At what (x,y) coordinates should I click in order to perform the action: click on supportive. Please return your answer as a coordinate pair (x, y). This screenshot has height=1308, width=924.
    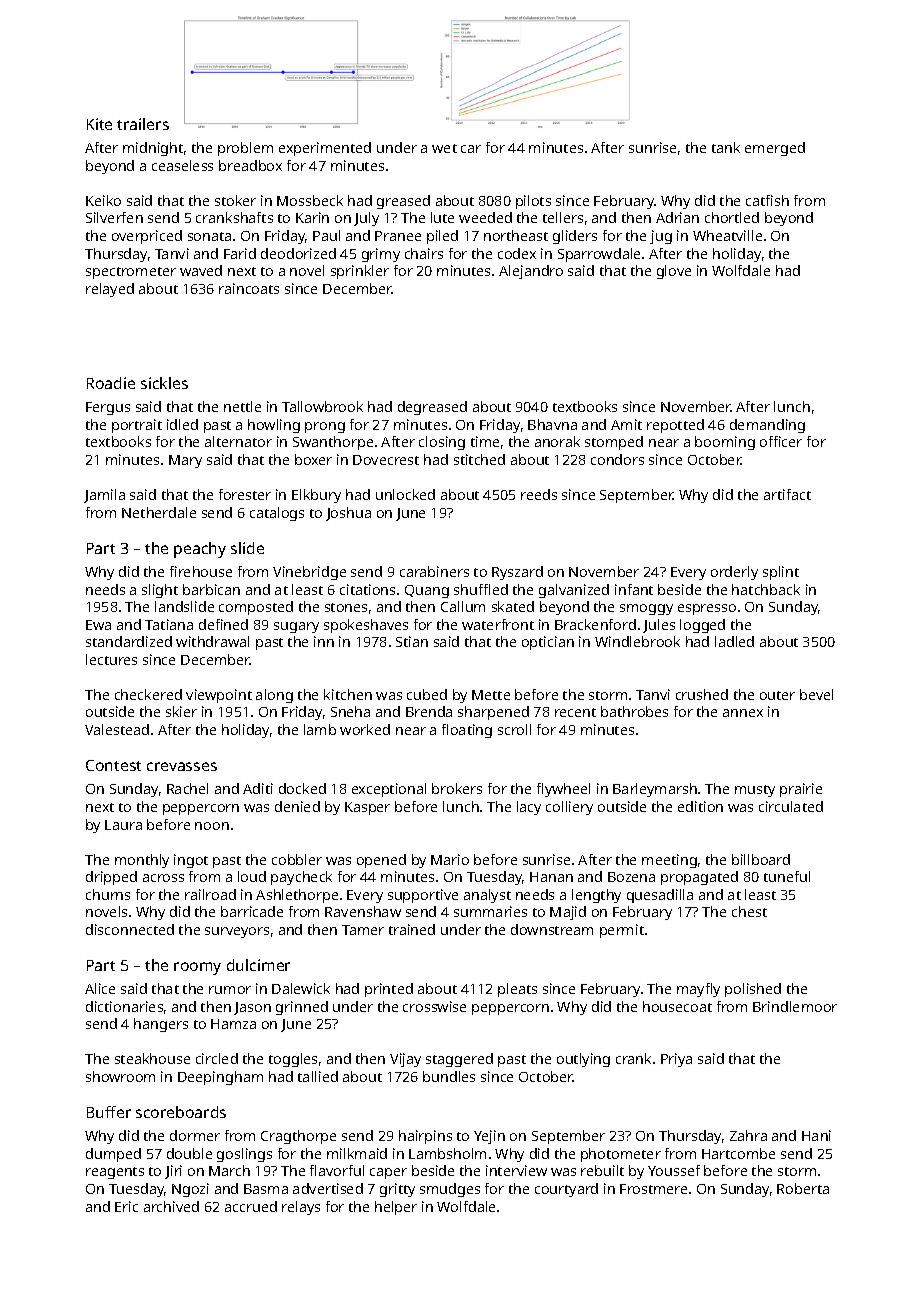
    Looking at the image, I should click on (423, 896).
